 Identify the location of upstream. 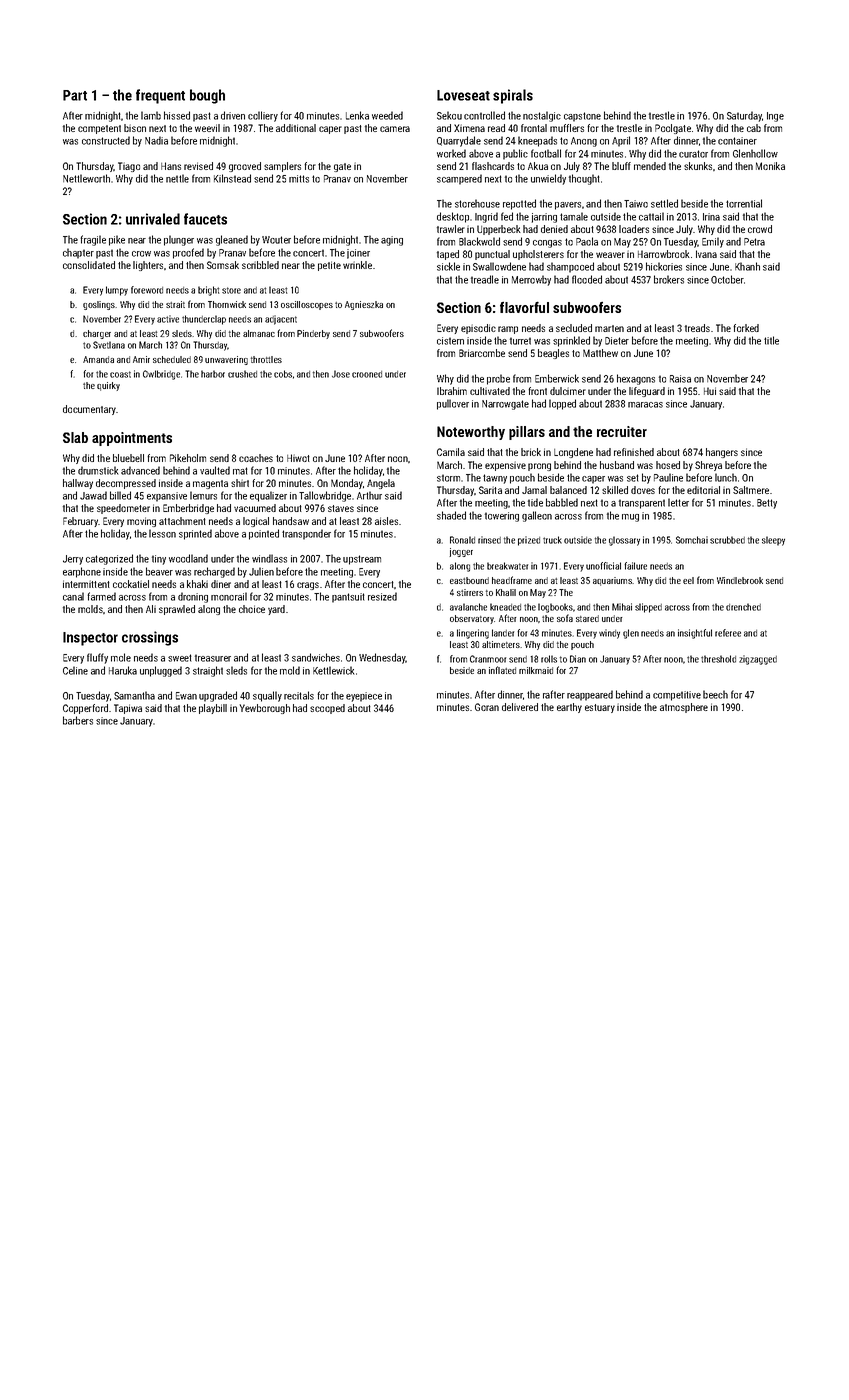
(362, 560).
